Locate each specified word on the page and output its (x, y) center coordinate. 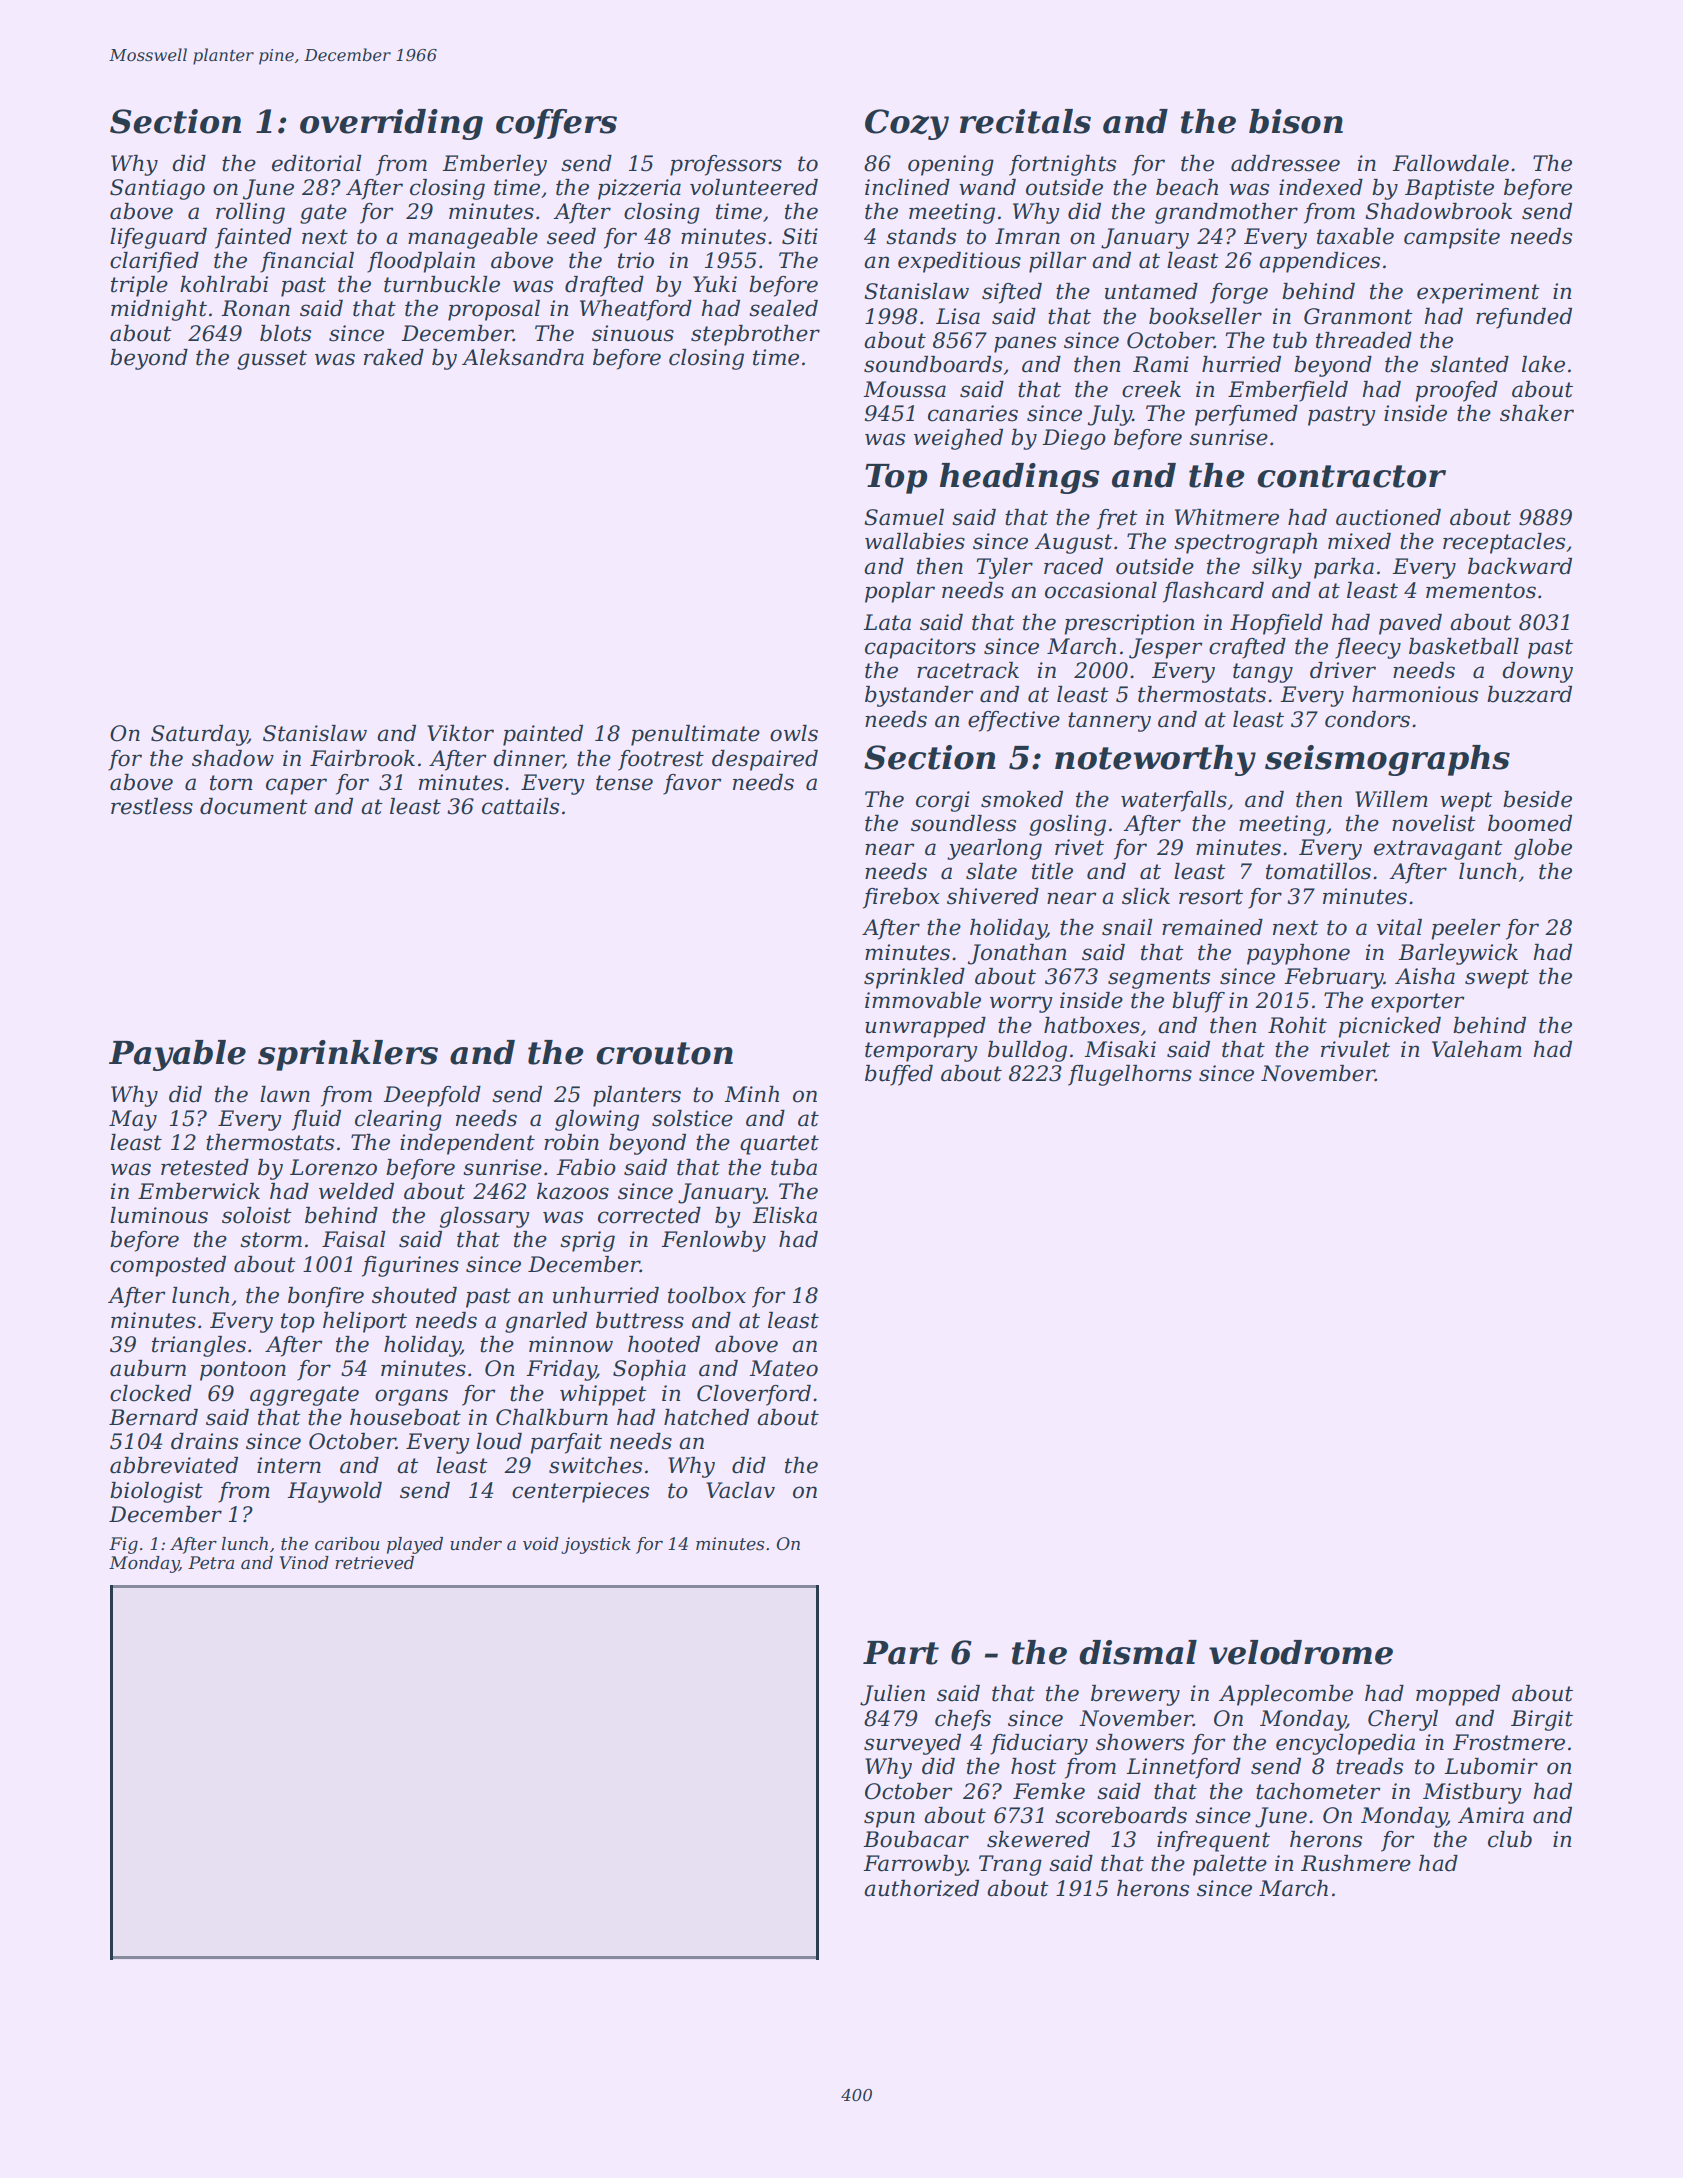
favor (692, 784)
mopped (1458, 1695)
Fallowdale (1450, 163)
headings (1020, 478)
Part (901, 1653)
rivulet (1355, 1049)
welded (356, 1191)
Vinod (304, 1562)
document (254, 806)
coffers (556, 124)
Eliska (784, 1215)
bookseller (1205, 316)
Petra (211, 1562)
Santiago (157, 189)
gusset (272, 360)
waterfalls (1174, 801)
